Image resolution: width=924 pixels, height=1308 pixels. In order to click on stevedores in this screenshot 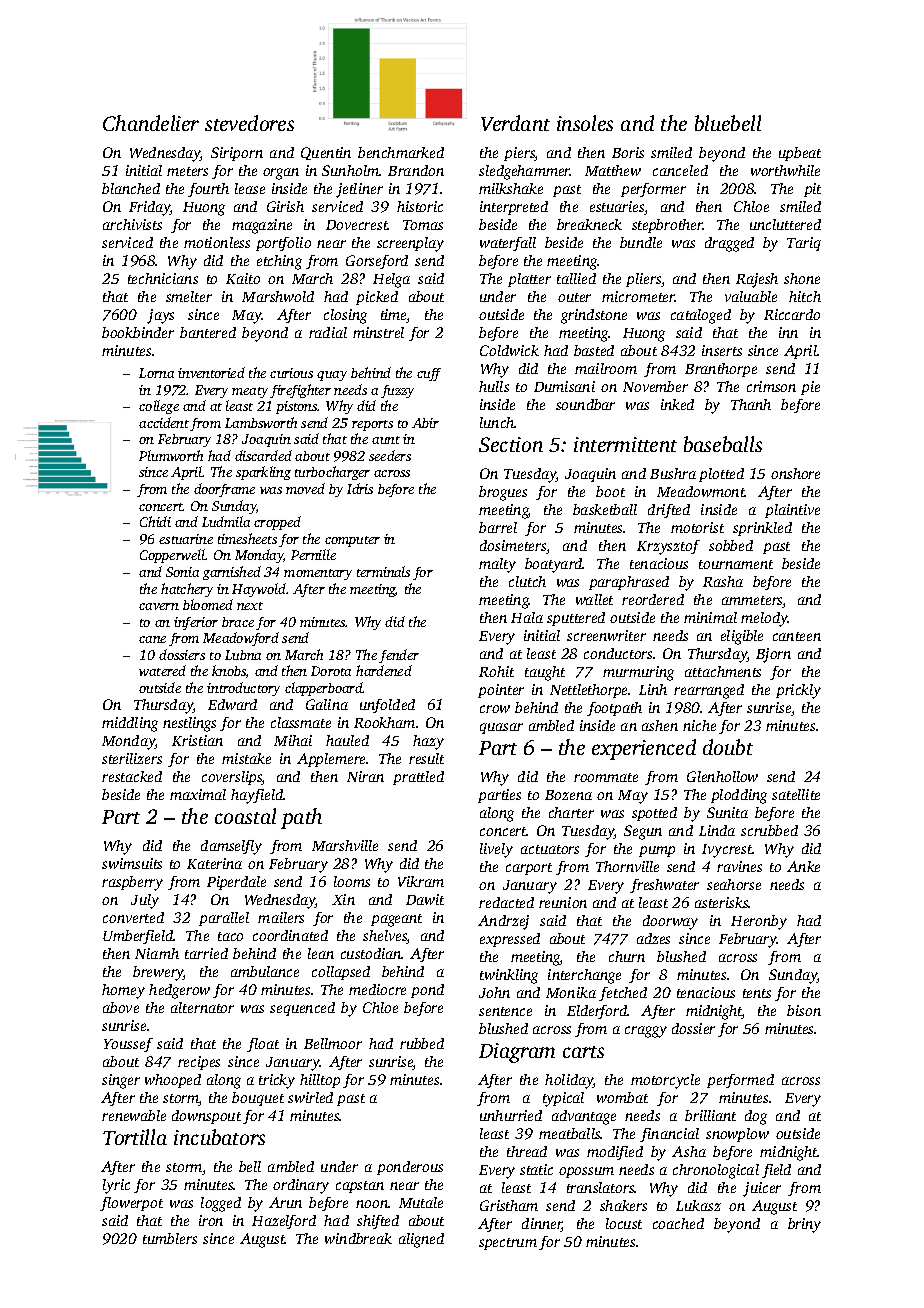, I will do `click(249, 123)`.
